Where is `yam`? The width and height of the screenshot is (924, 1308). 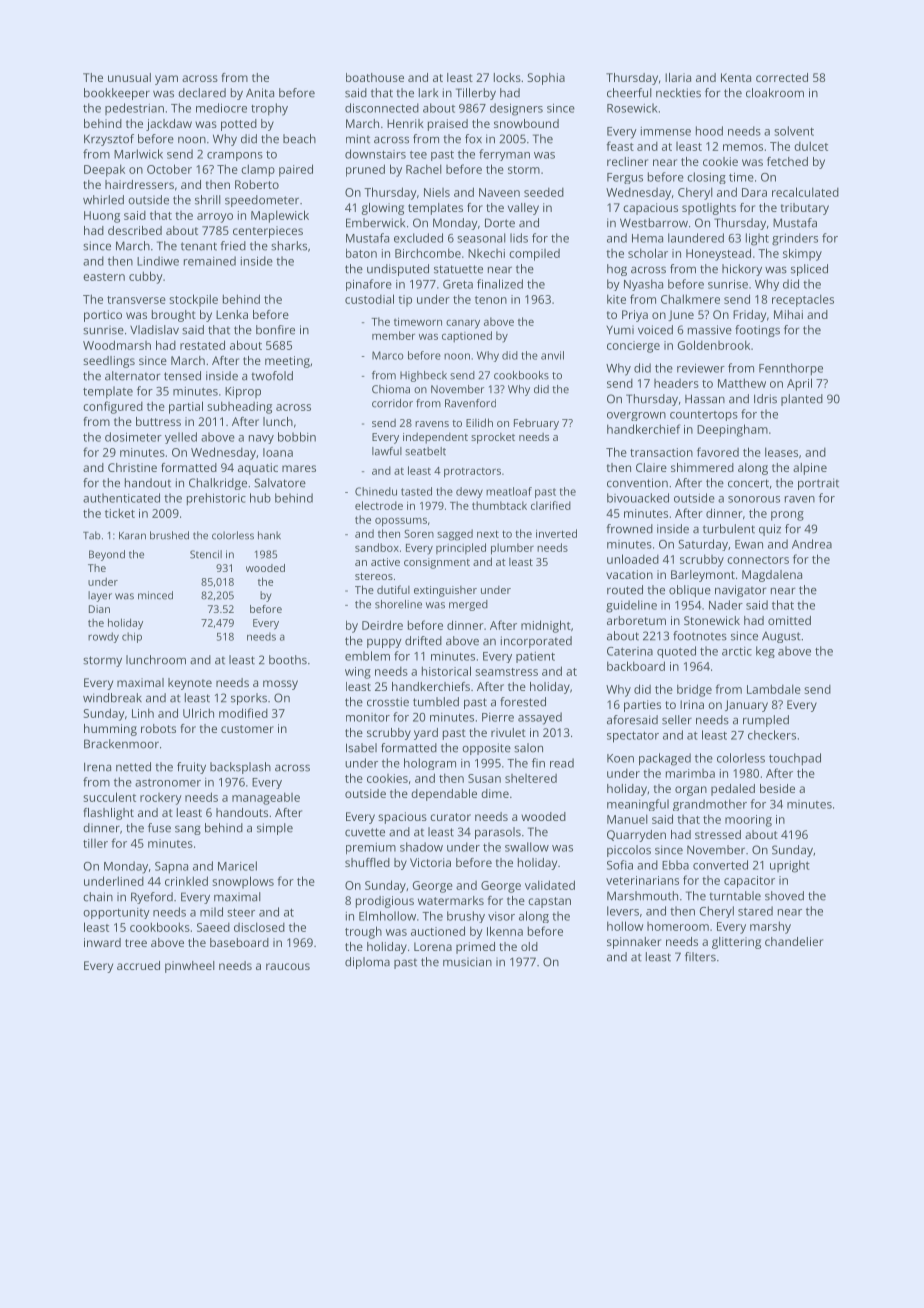 yam is located at coordinates (166, 80).
